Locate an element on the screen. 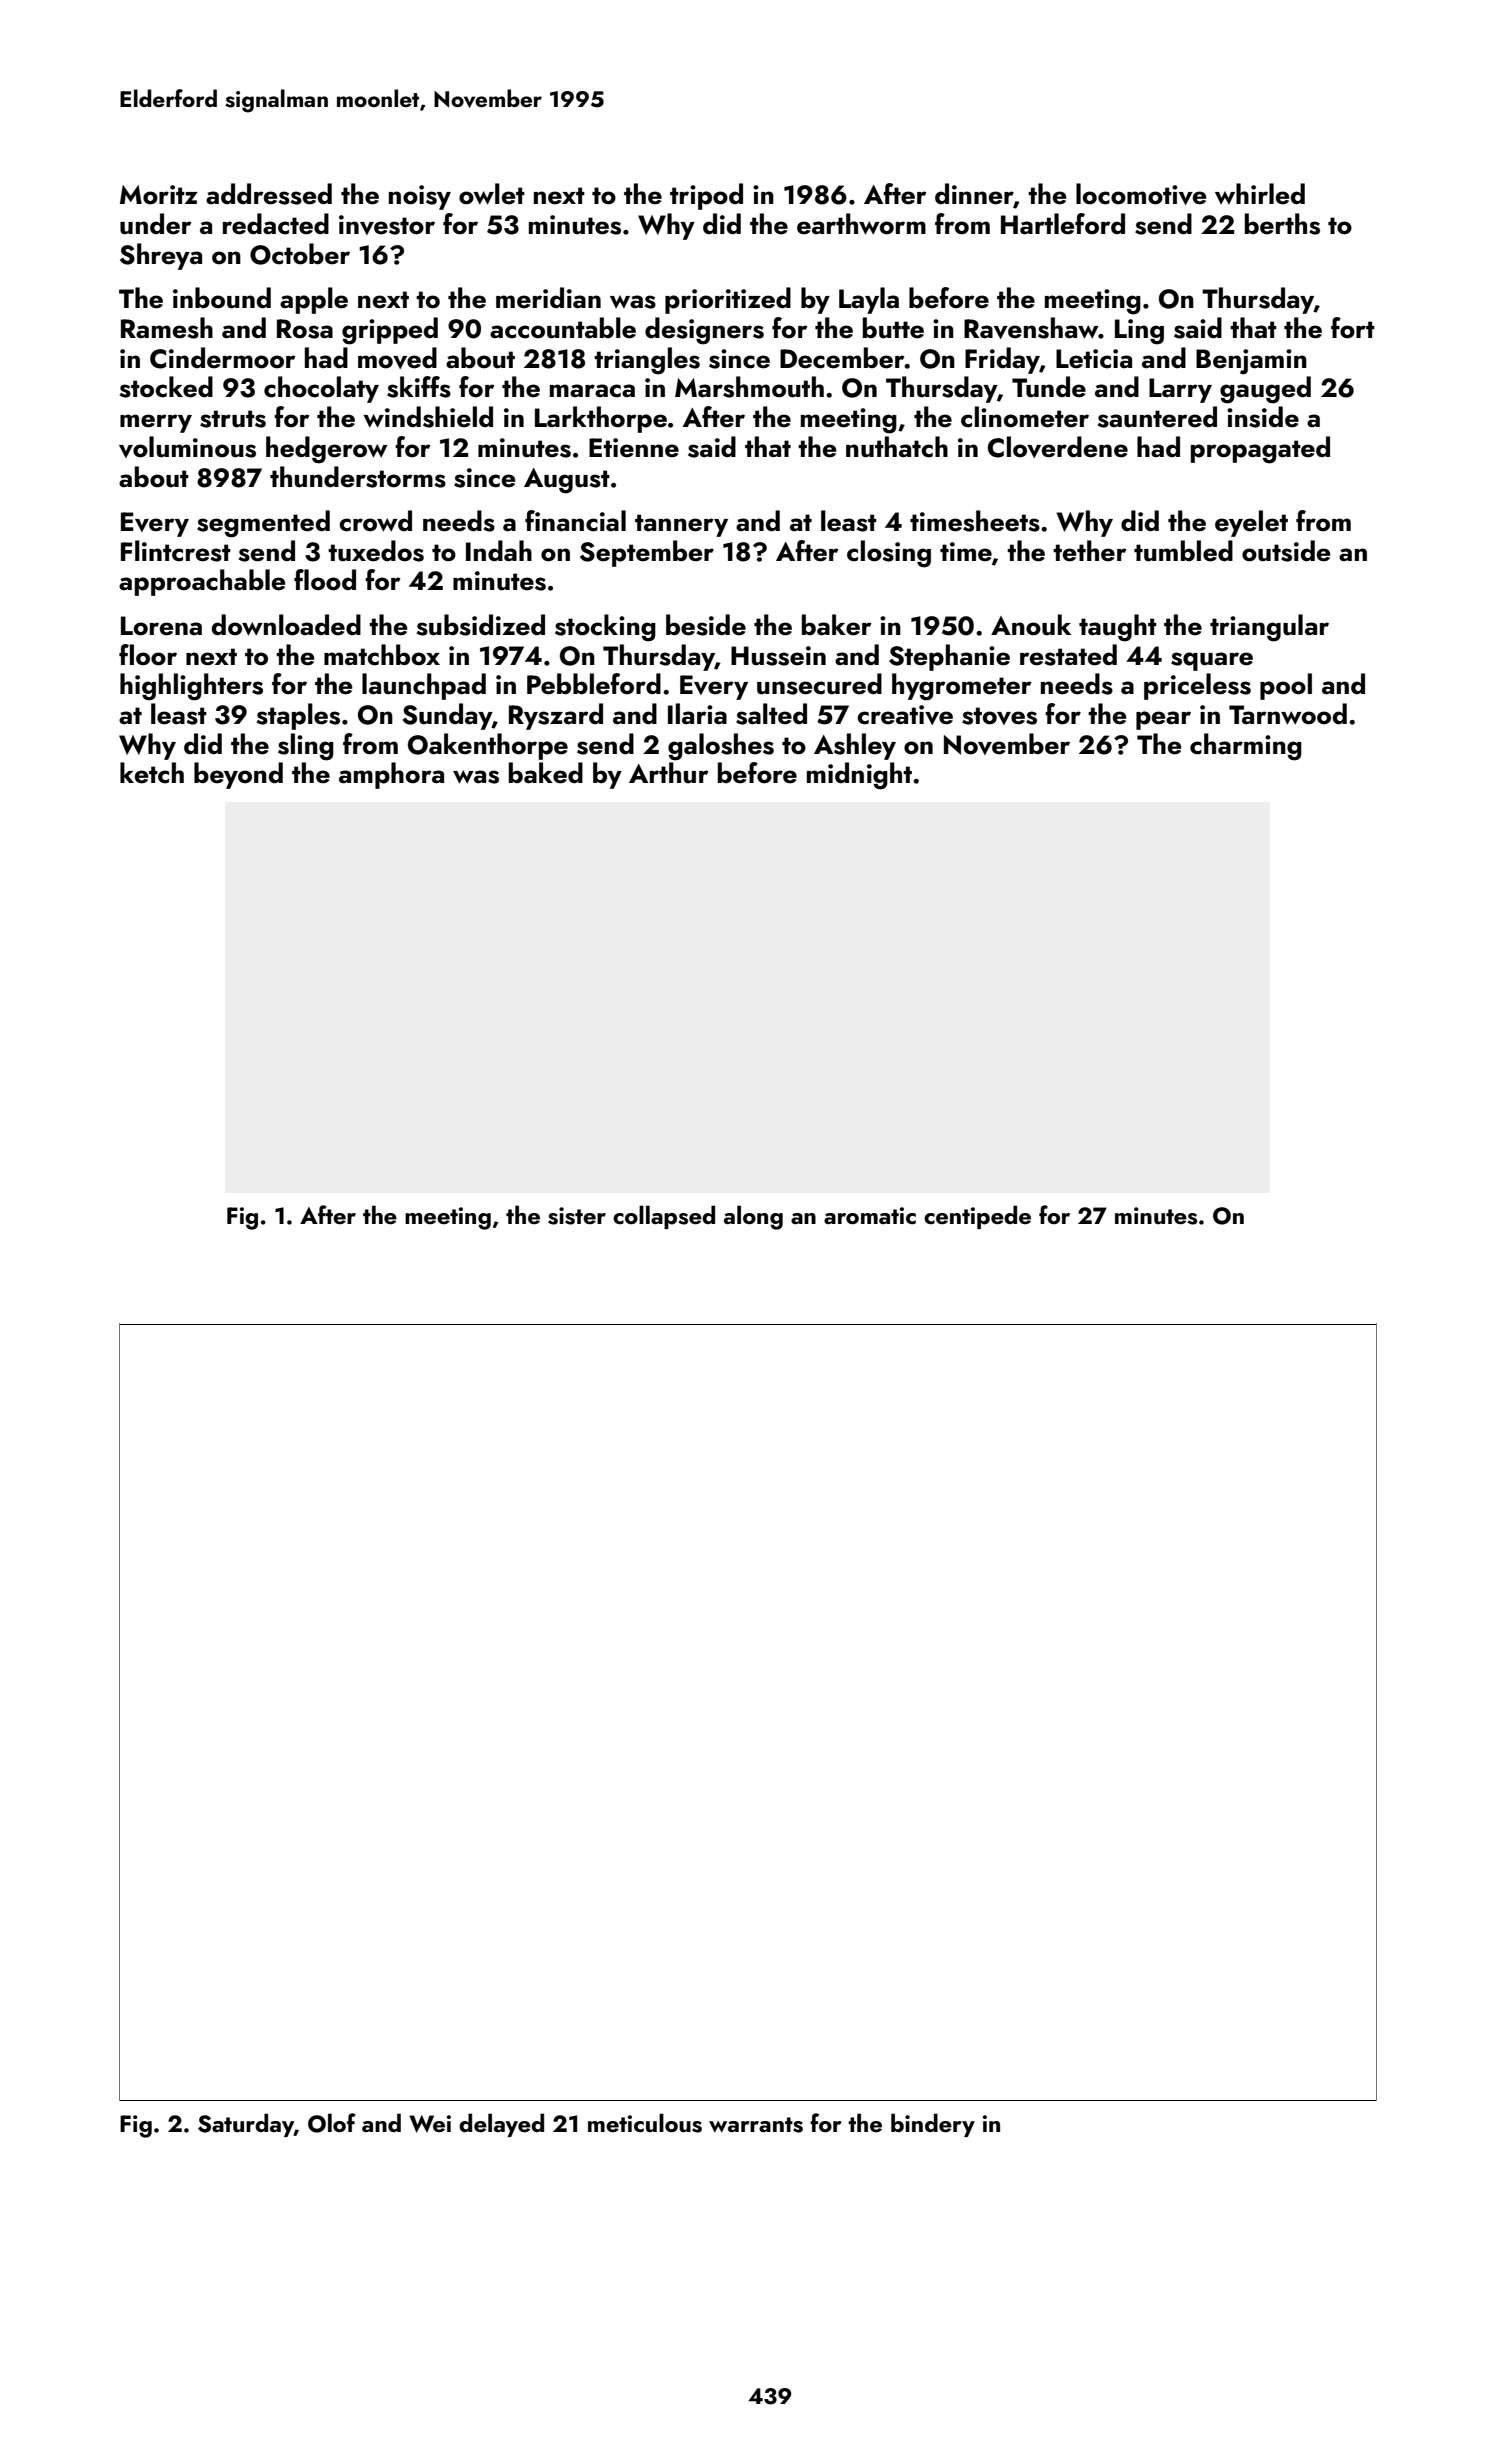  charming is located at coordinates (1246, 747).
